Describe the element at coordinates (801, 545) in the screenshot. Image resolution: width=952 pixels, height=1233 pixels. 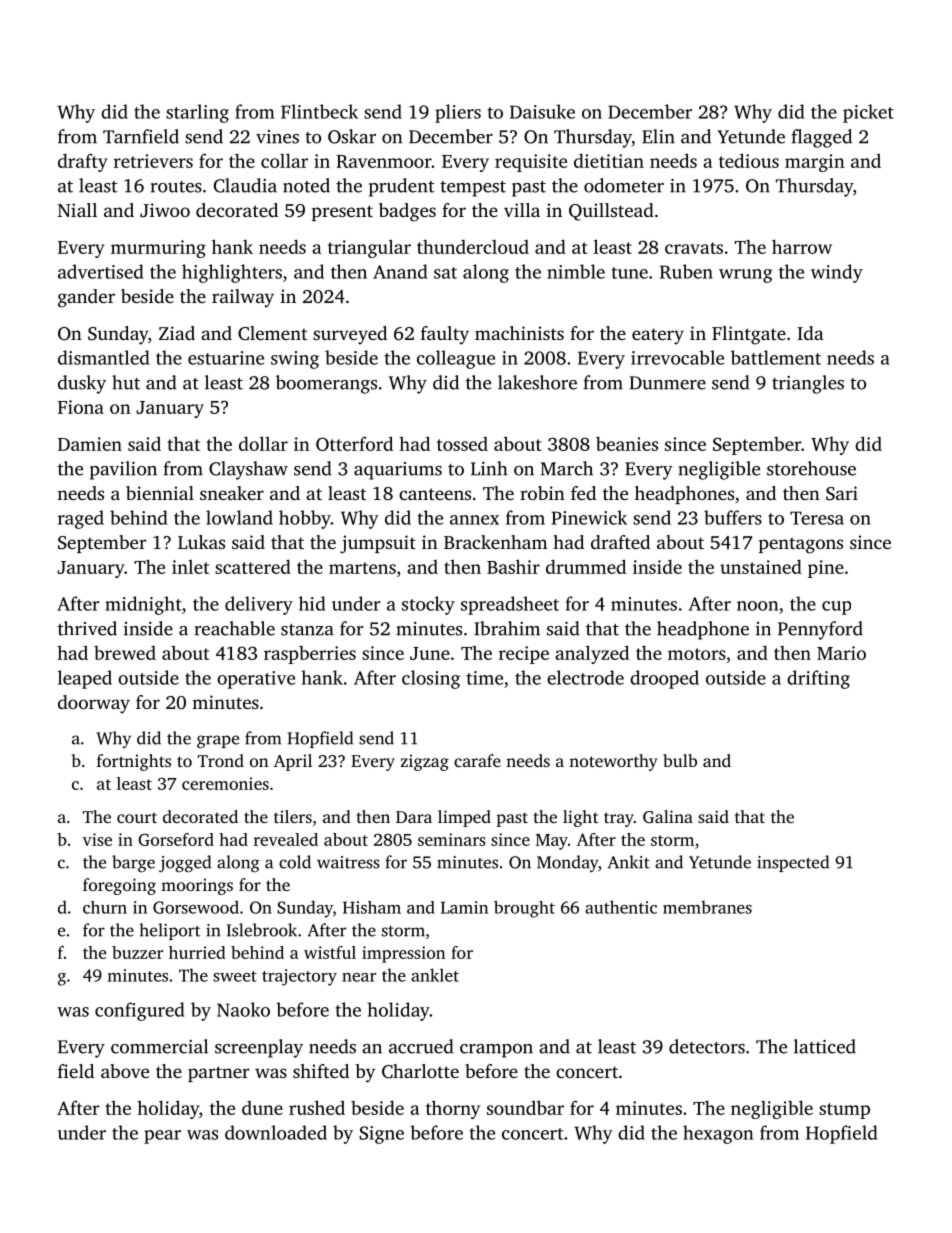
I see `pentagons` at that location.
